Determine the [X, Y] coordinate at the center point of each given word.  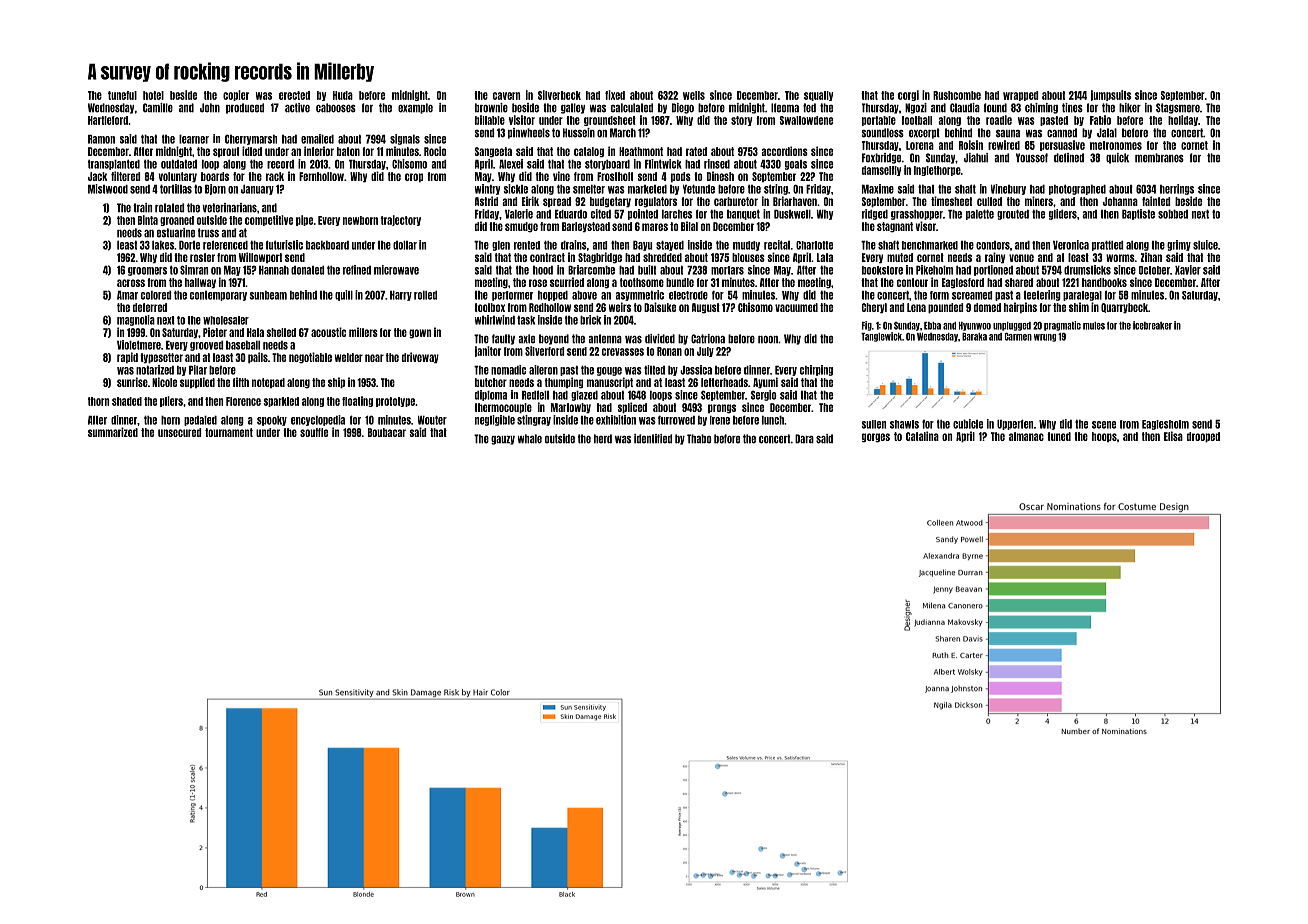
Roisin [971, 145]
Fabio [1100, 120]
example [415, 108]
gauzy [503, 440]
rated [696, 151]
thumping [564, 383]
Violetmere [139, 345]
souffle [314, 432]
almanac [1026, 436]
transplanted [114, 165]
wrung [1045, 338]
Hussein [579, 133]
